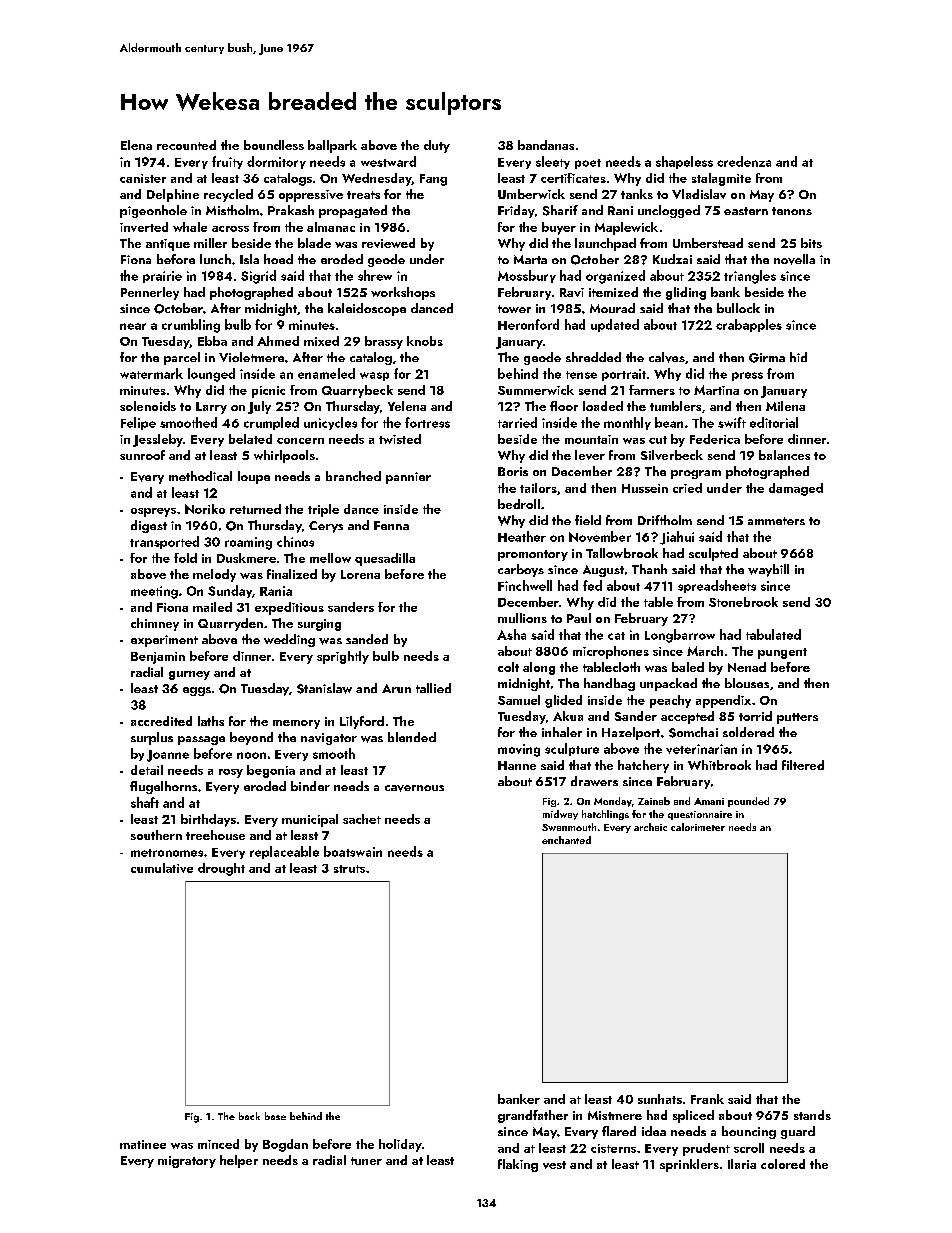 The width and height of the screenshot is (952, 1233). I want to click on canister, so click(143, 178).
